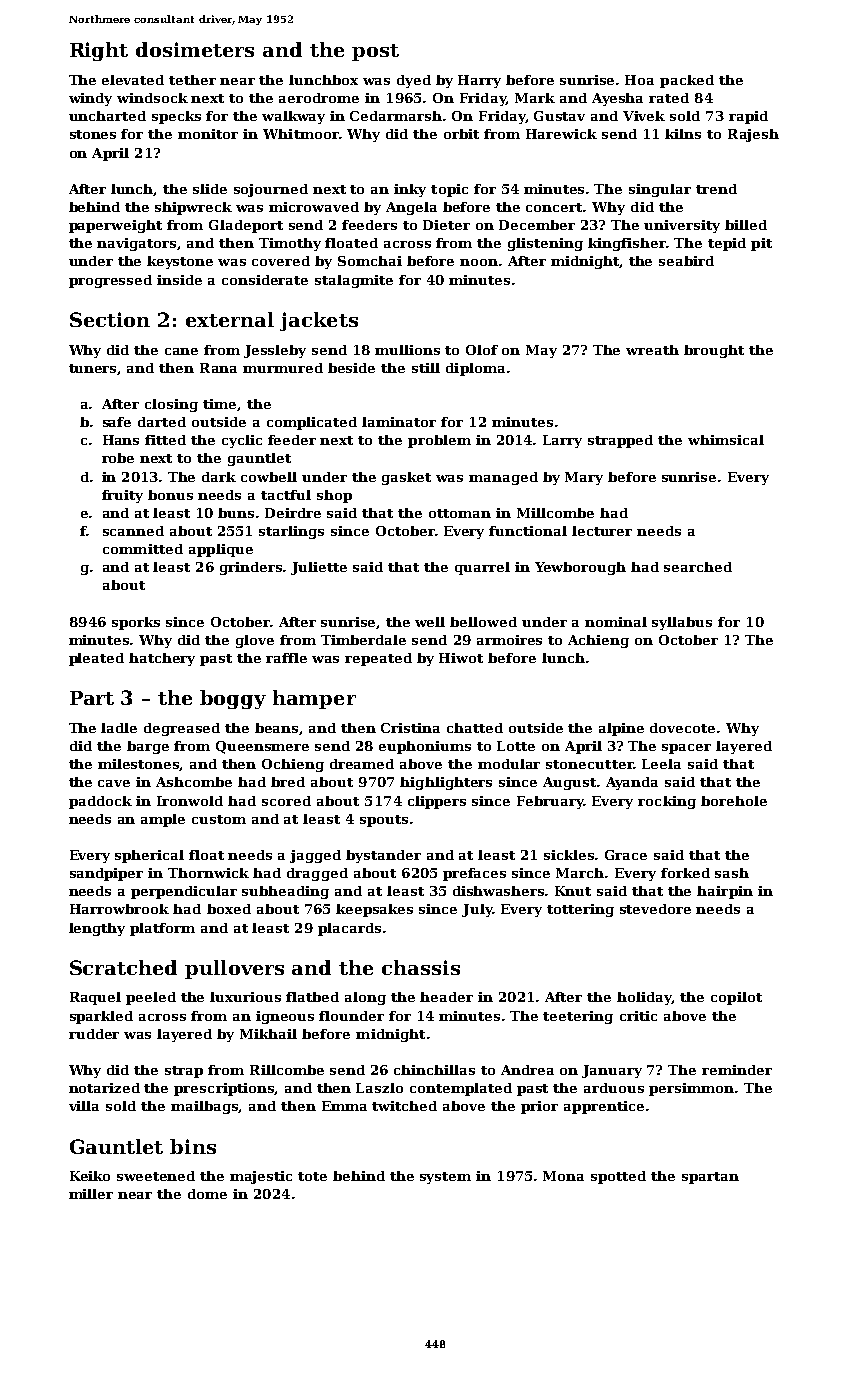  What do you see at coordinates (687, 81) in the image?
I see `packed` at bounding box center [687, 81].
